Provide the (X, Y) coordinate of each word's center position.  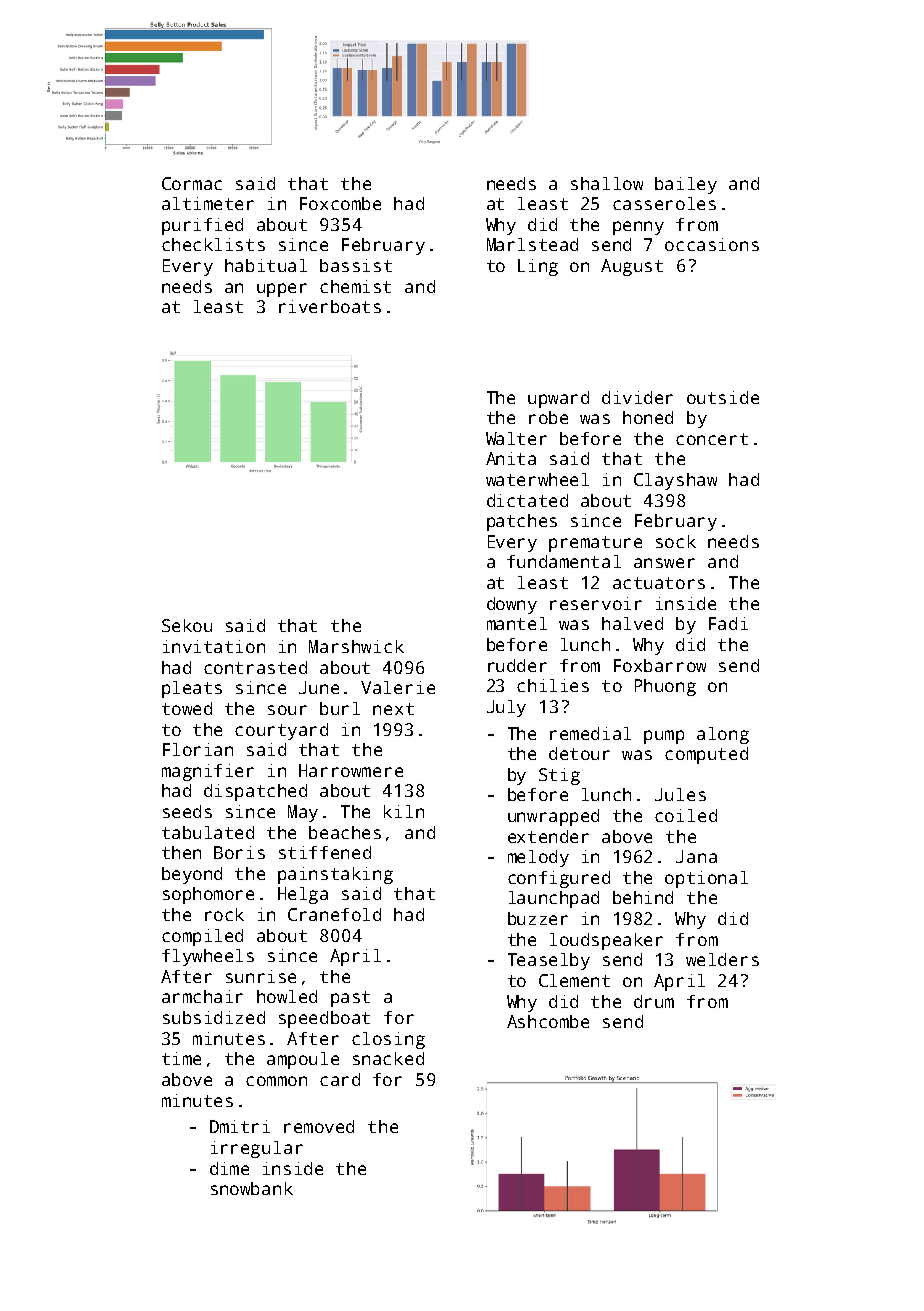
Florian (198, 749)
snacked (388, 1058)
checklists (213, 244)
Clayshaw (675, 481)
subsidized (214, 1017)
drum (654, 1001)
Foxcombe (340, 203)
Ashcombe (548, 1021)
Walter (516, 438)
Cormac (192, 183)
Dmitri (240, 1126)
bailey (686, 185)
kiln (404, 811)
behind (643, 897)
